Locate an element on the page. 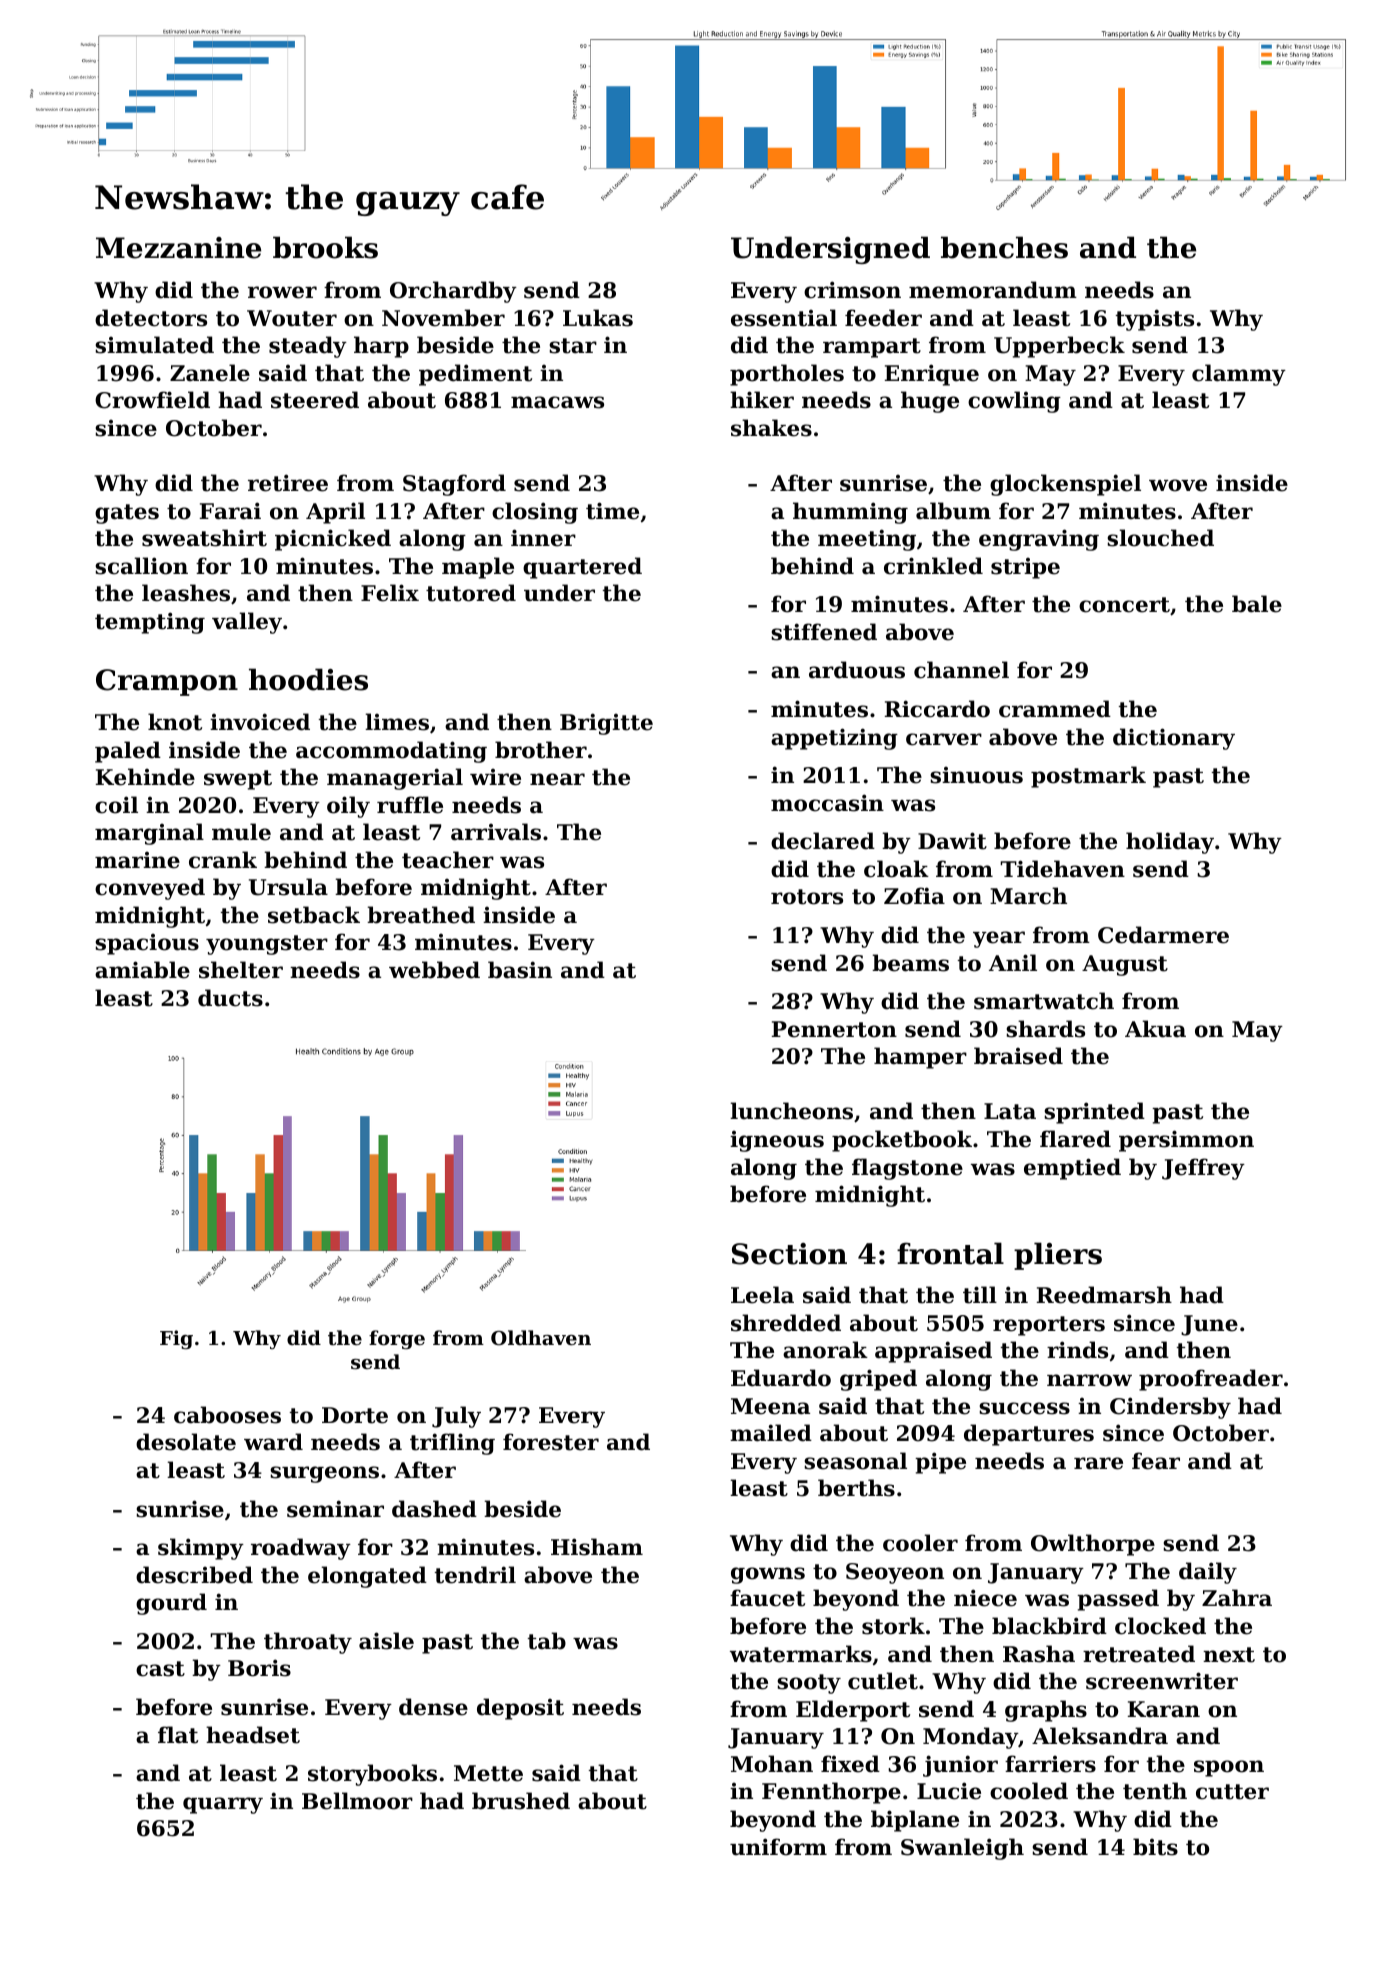 The image size is (1386, 1969). brushed is located at coordinates (521, 1801).
